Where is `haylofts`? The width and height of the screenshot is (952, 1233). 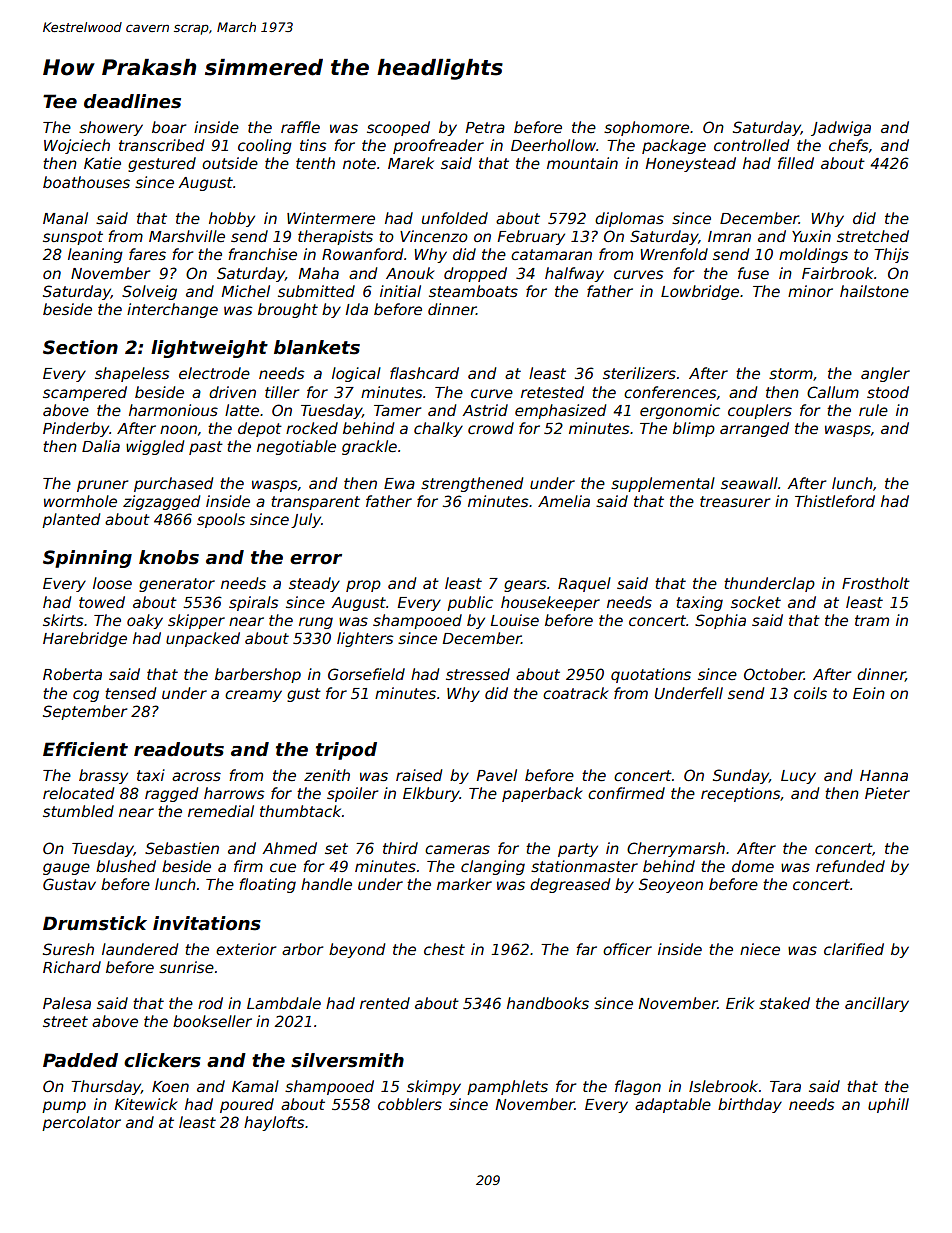 haylofts is located at coordinates (274, 1123).
